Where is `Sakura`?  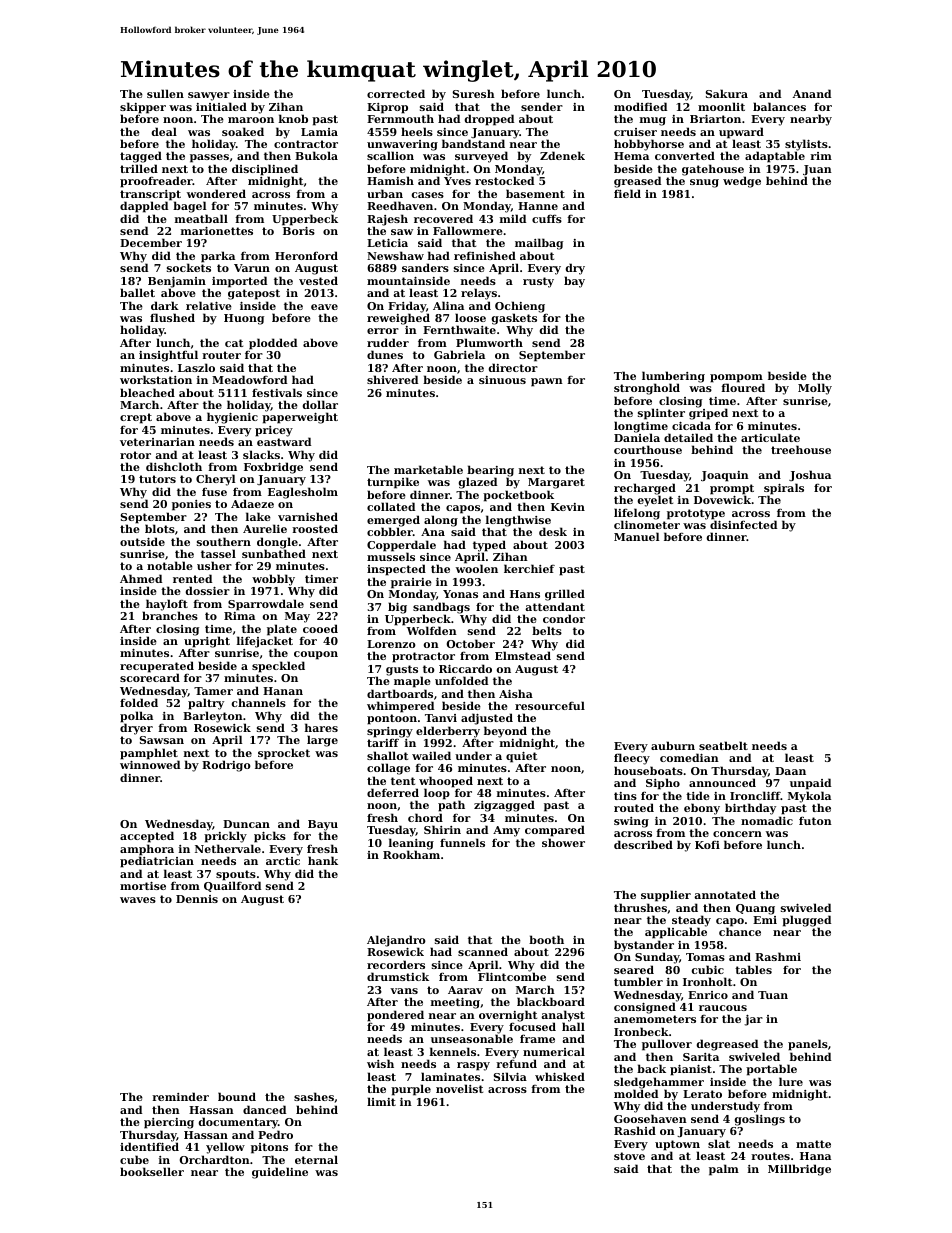 Sakura is located at coordinates (727, 93).
